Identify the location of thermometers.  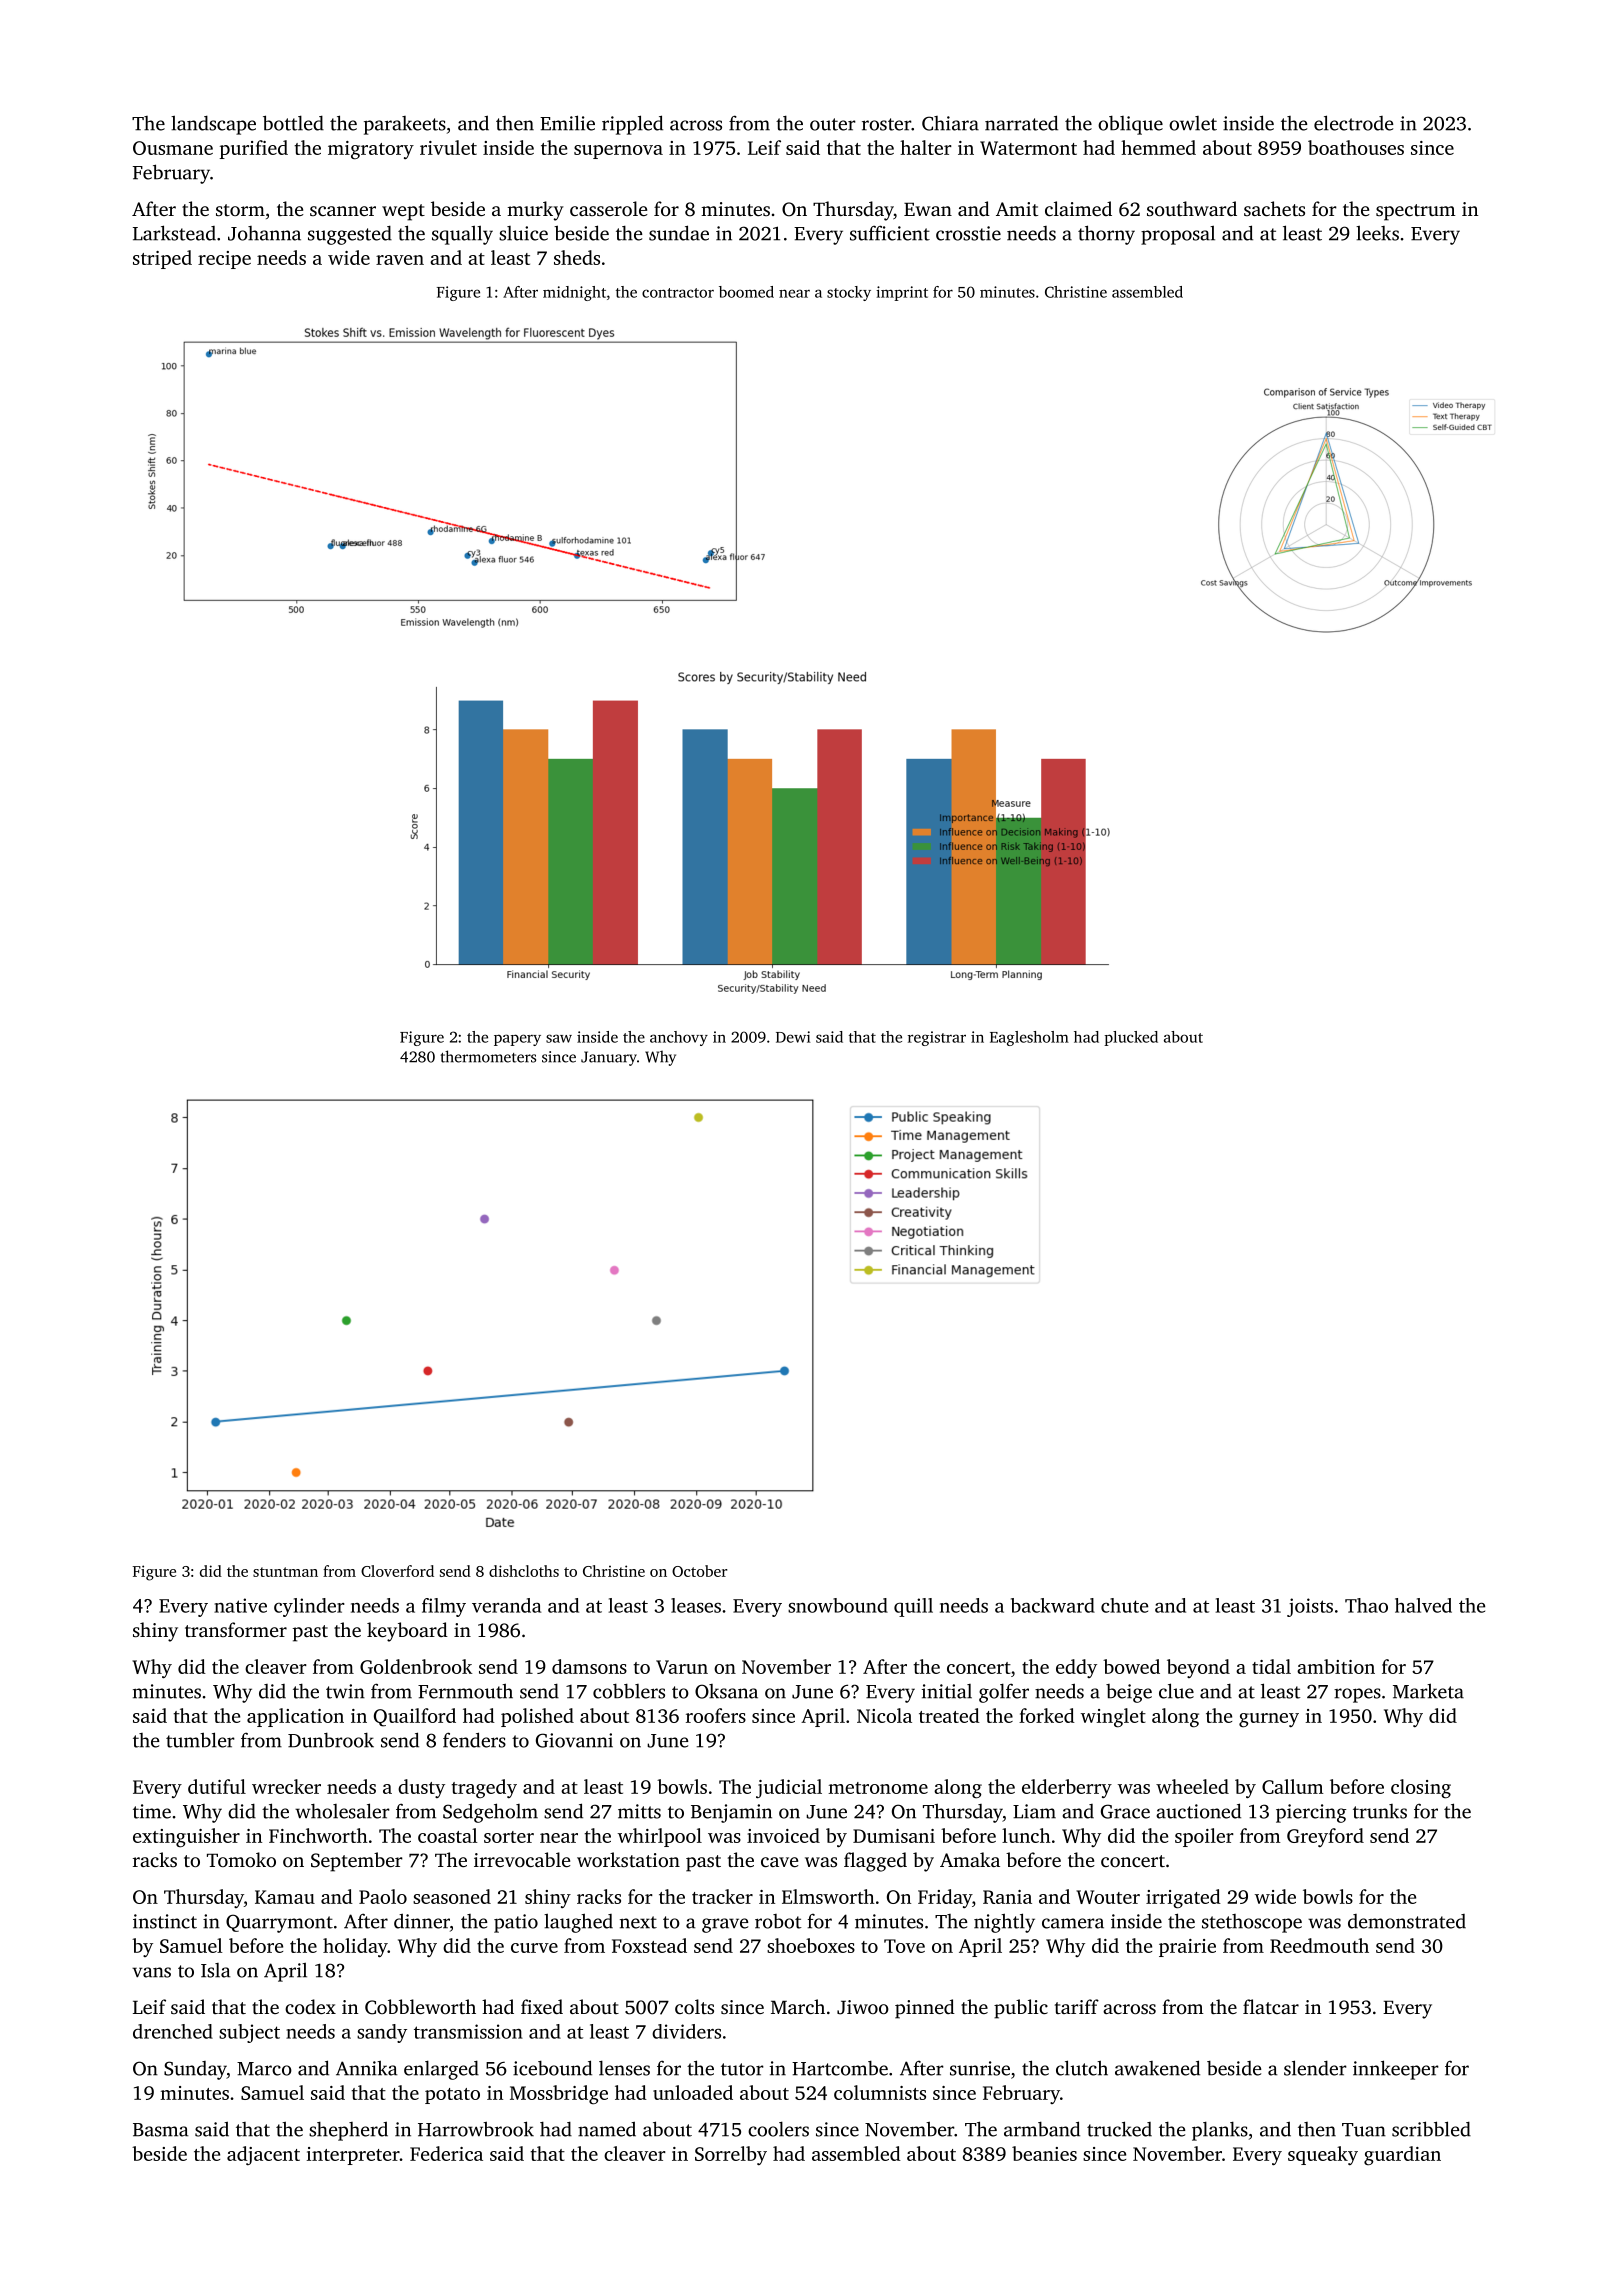
(488, 1056).
